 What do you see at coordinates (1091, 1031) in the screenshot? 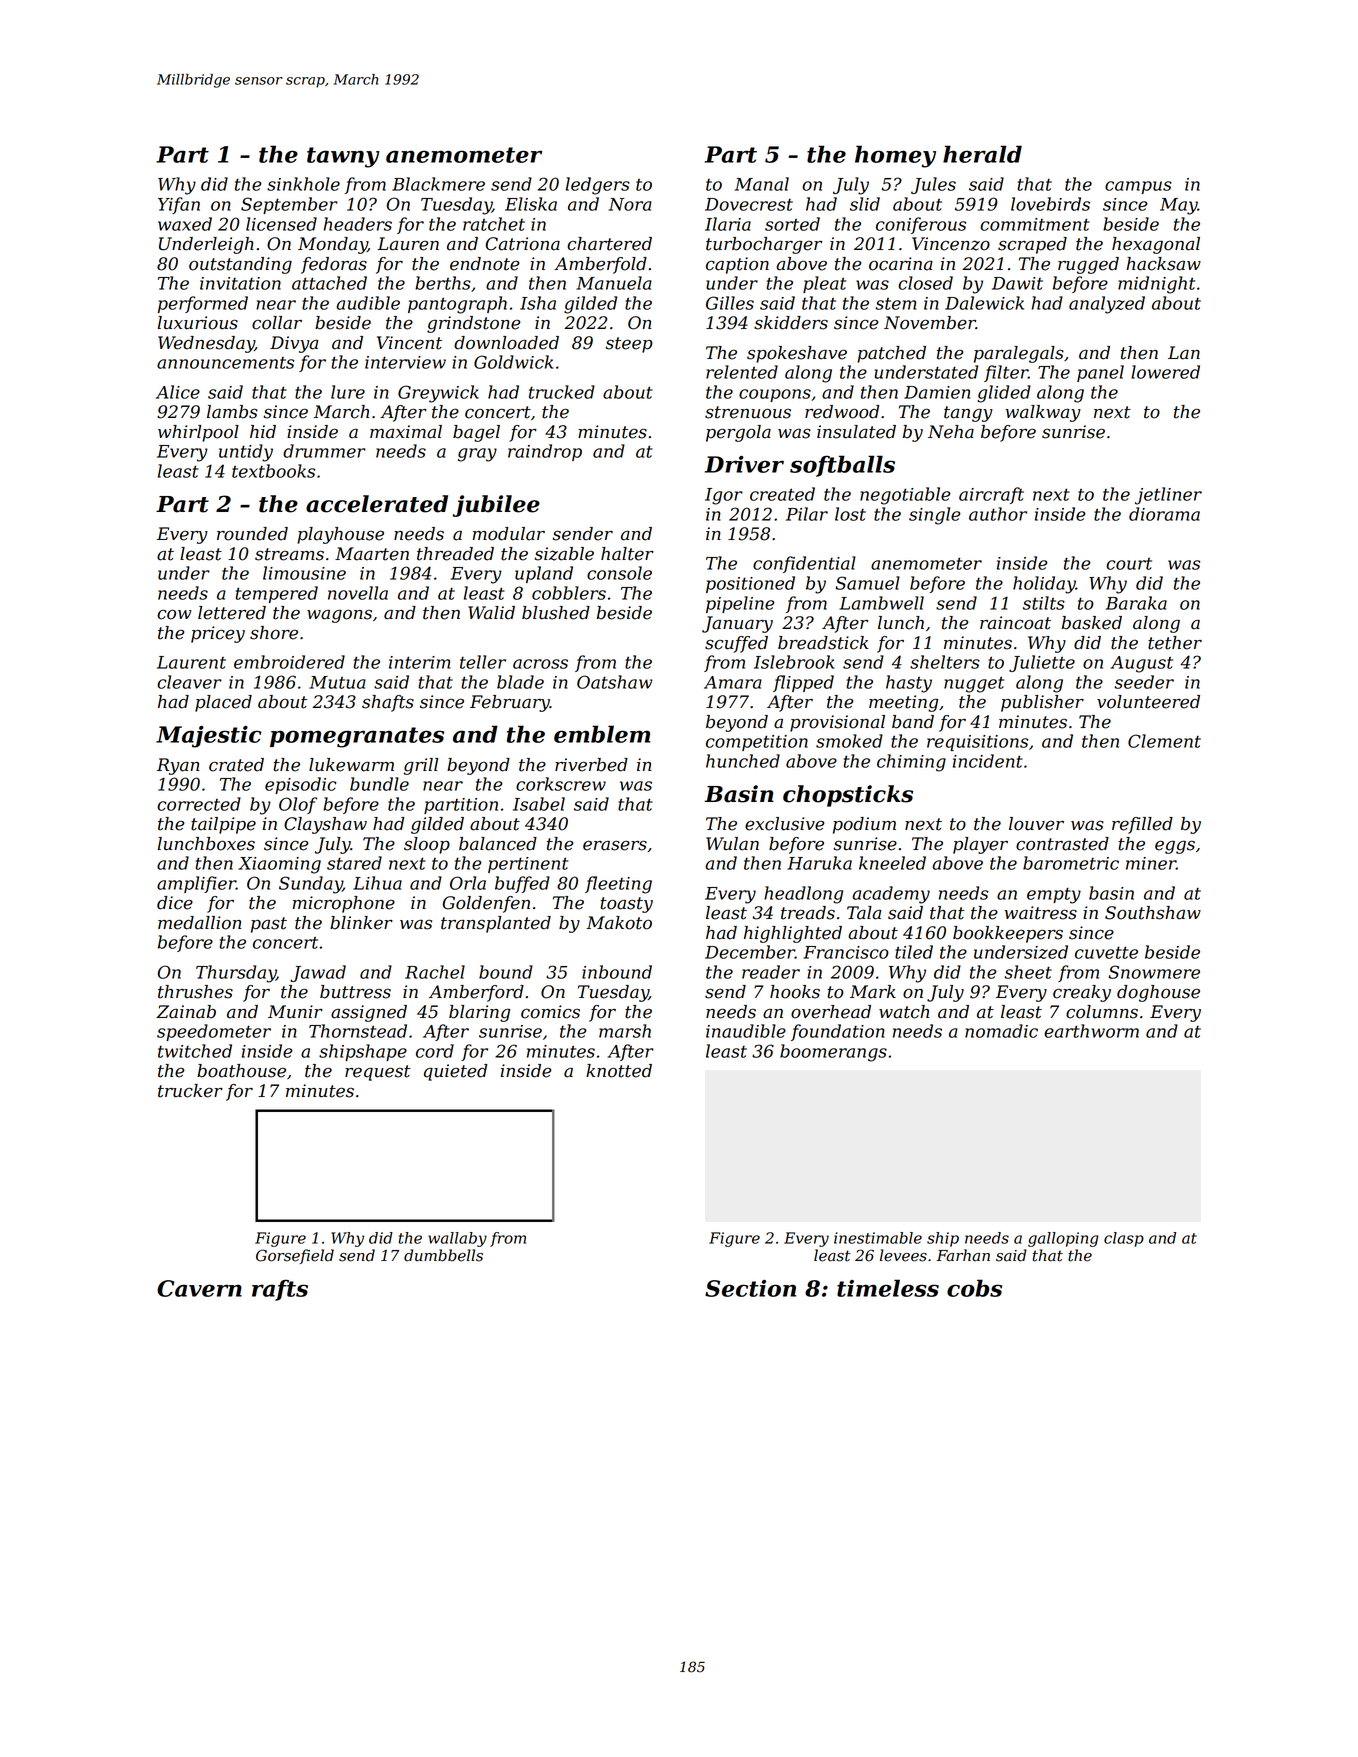
I see `earthworm` at bounding box center [1091, 1031].
